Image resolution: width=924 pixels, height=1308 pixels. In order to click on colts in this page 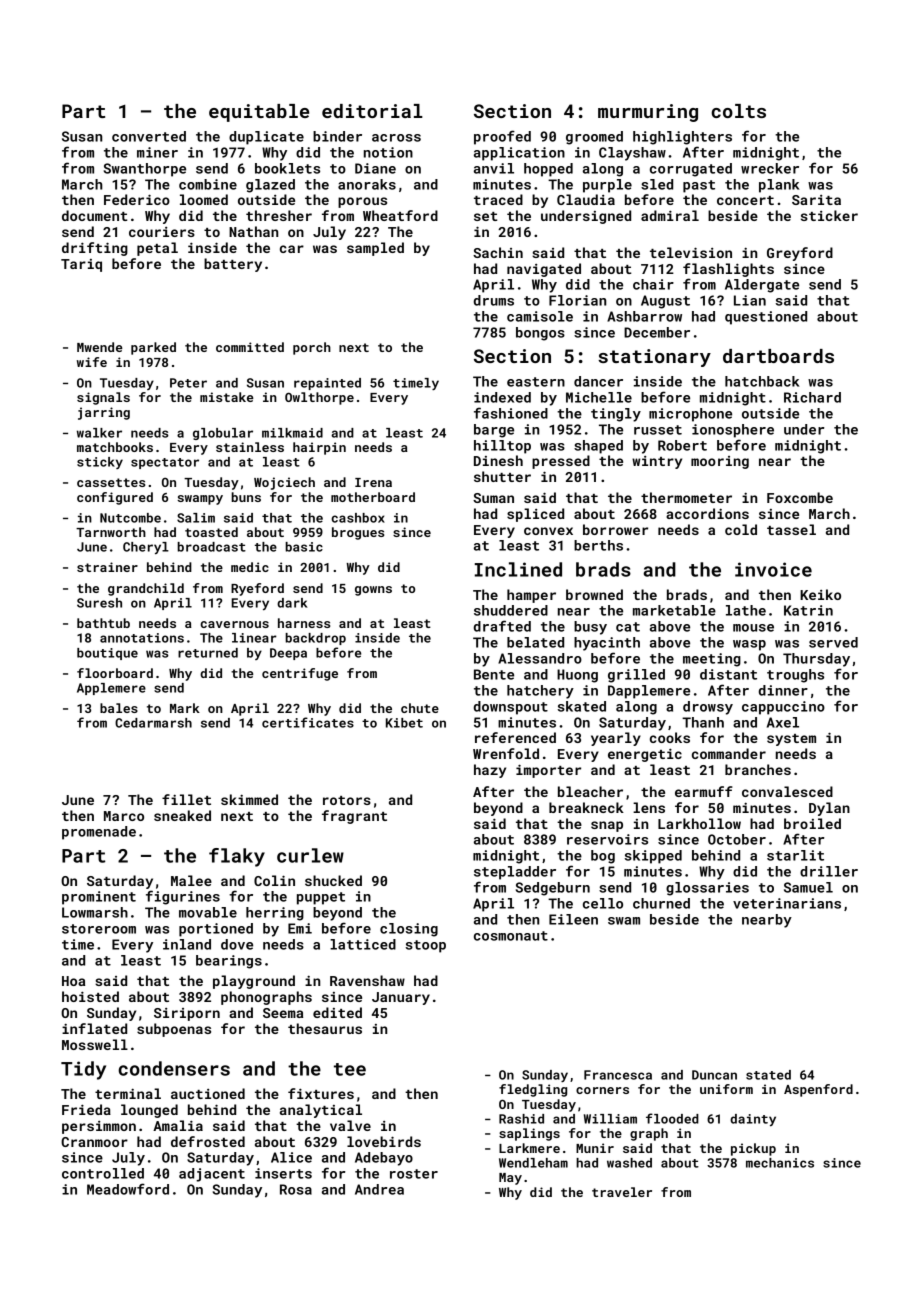, I will do `click(738, 111)`.
